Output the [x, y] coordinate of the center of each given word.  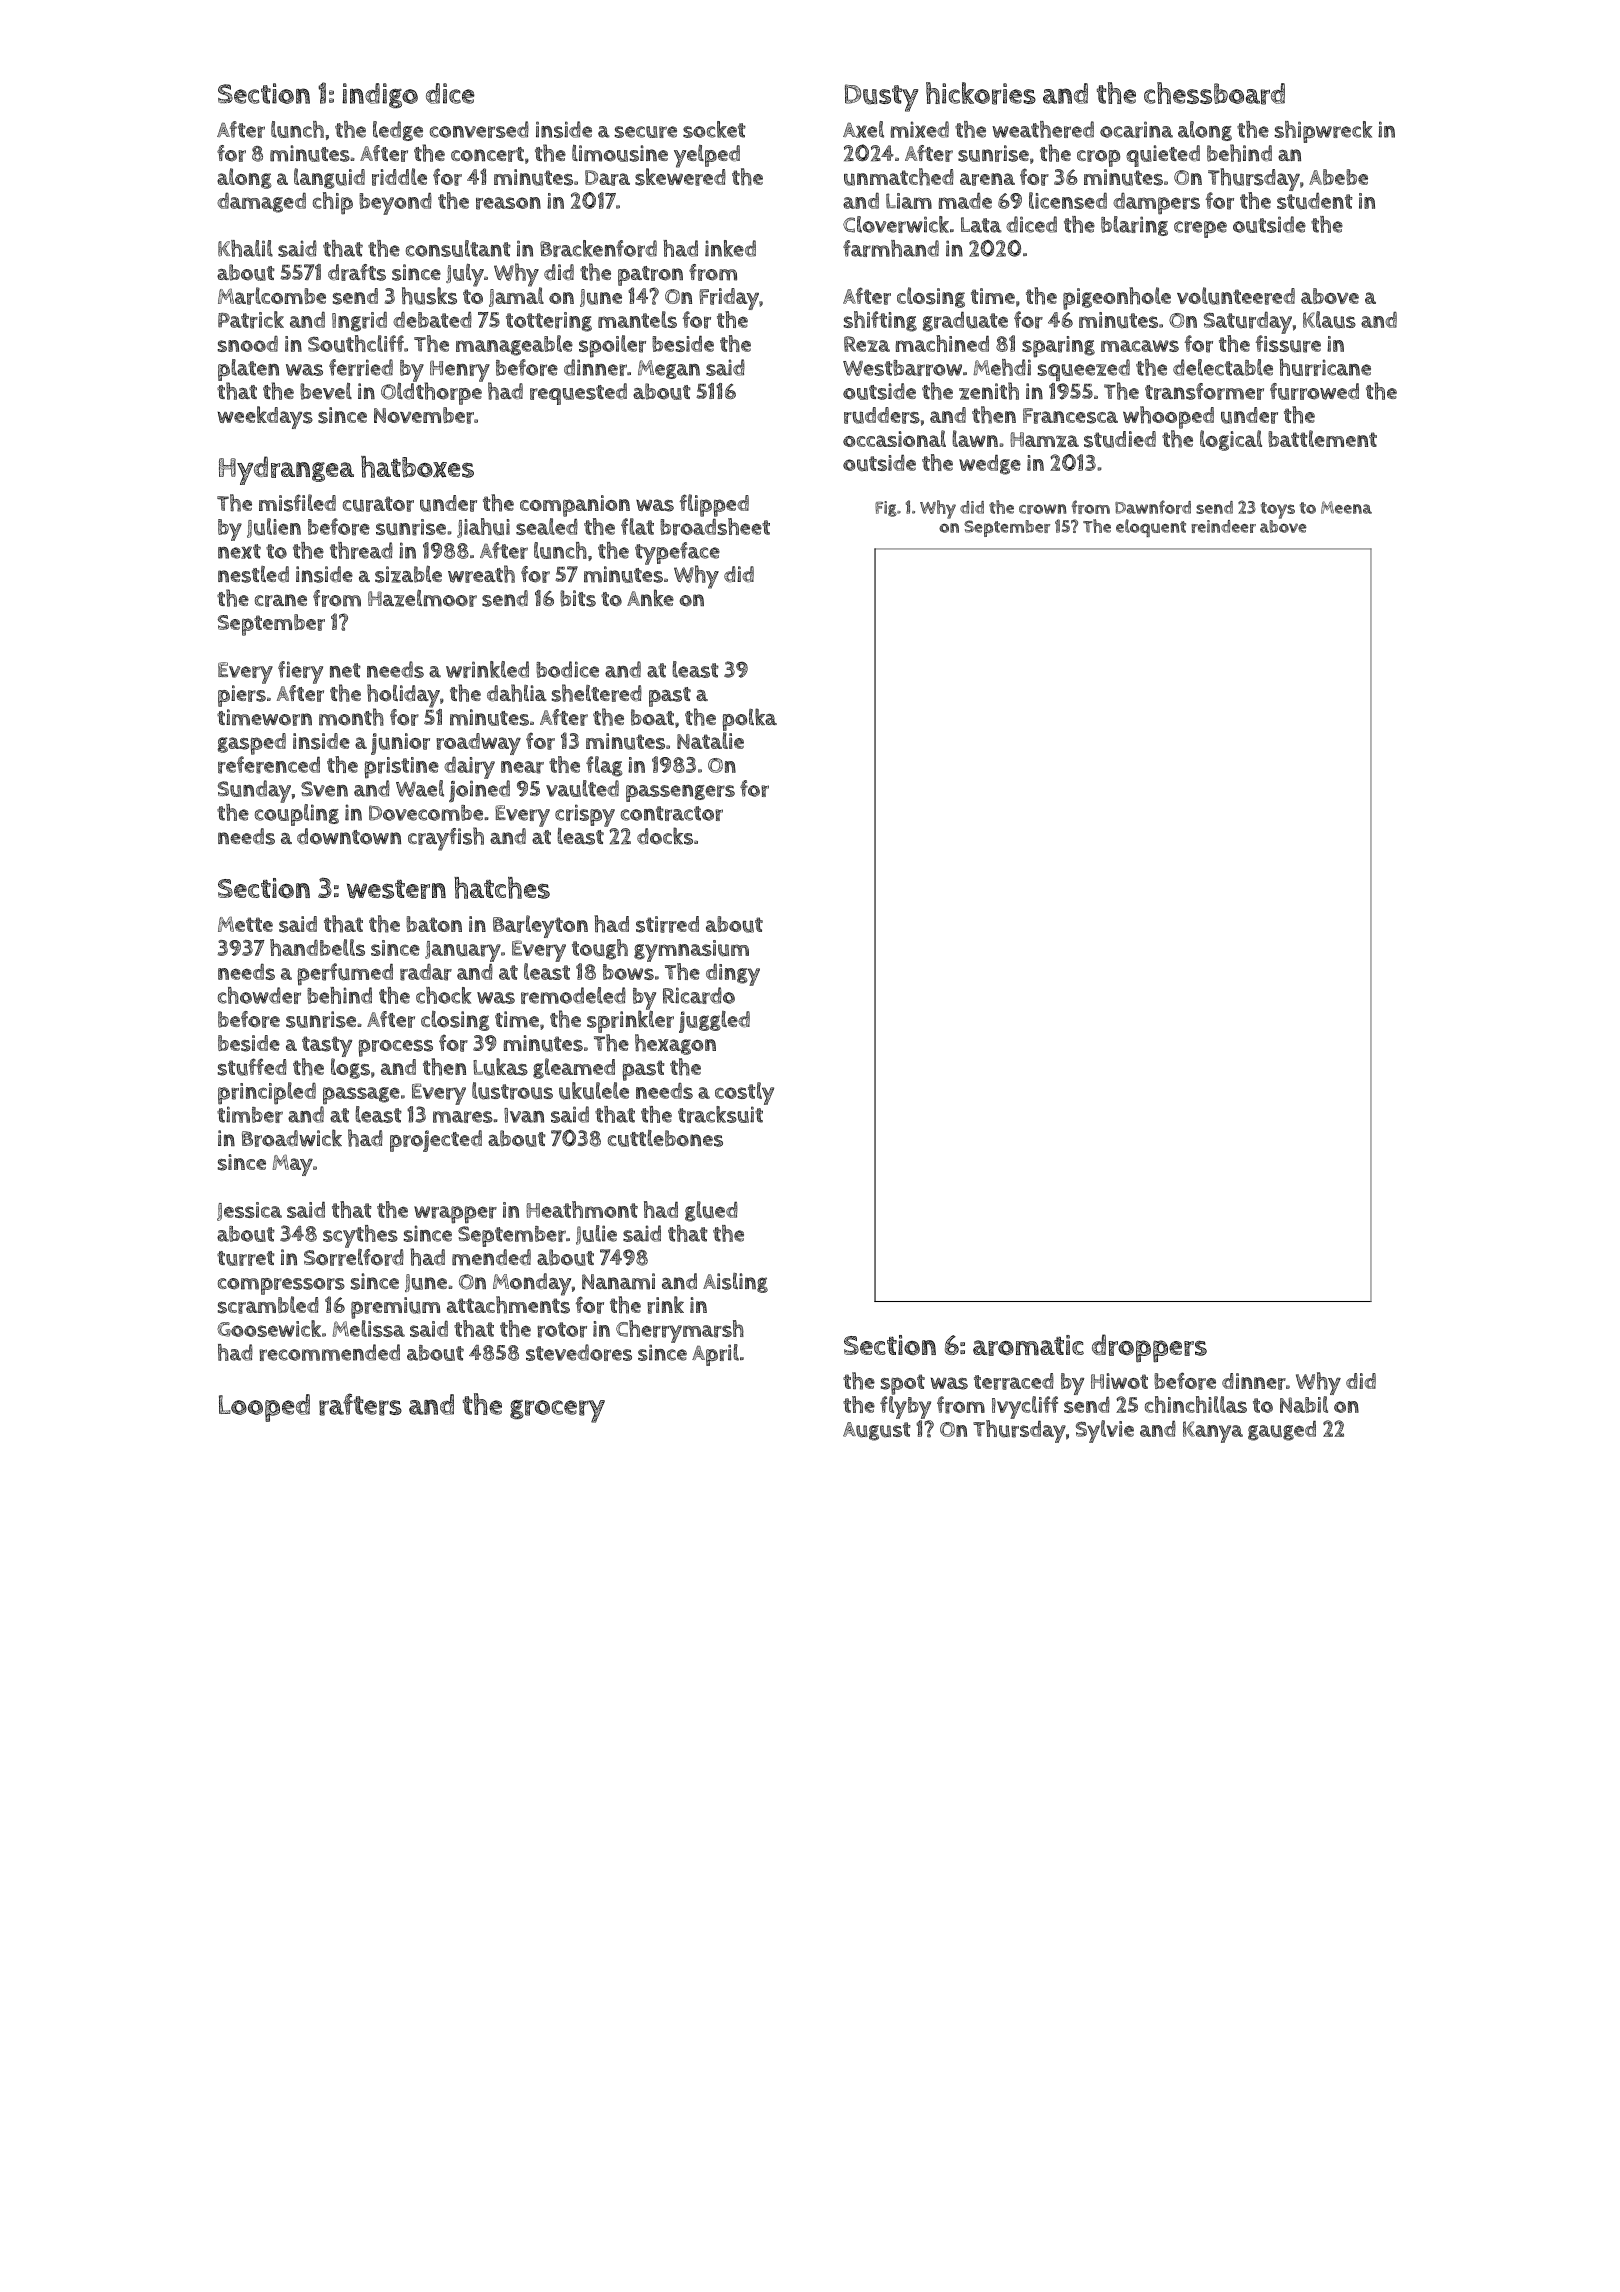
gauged [1282, 1431]
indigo [380, 95]
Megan [669, 369]
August [877, 1431]
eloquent [1151, 528]
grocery [557, 1411]
